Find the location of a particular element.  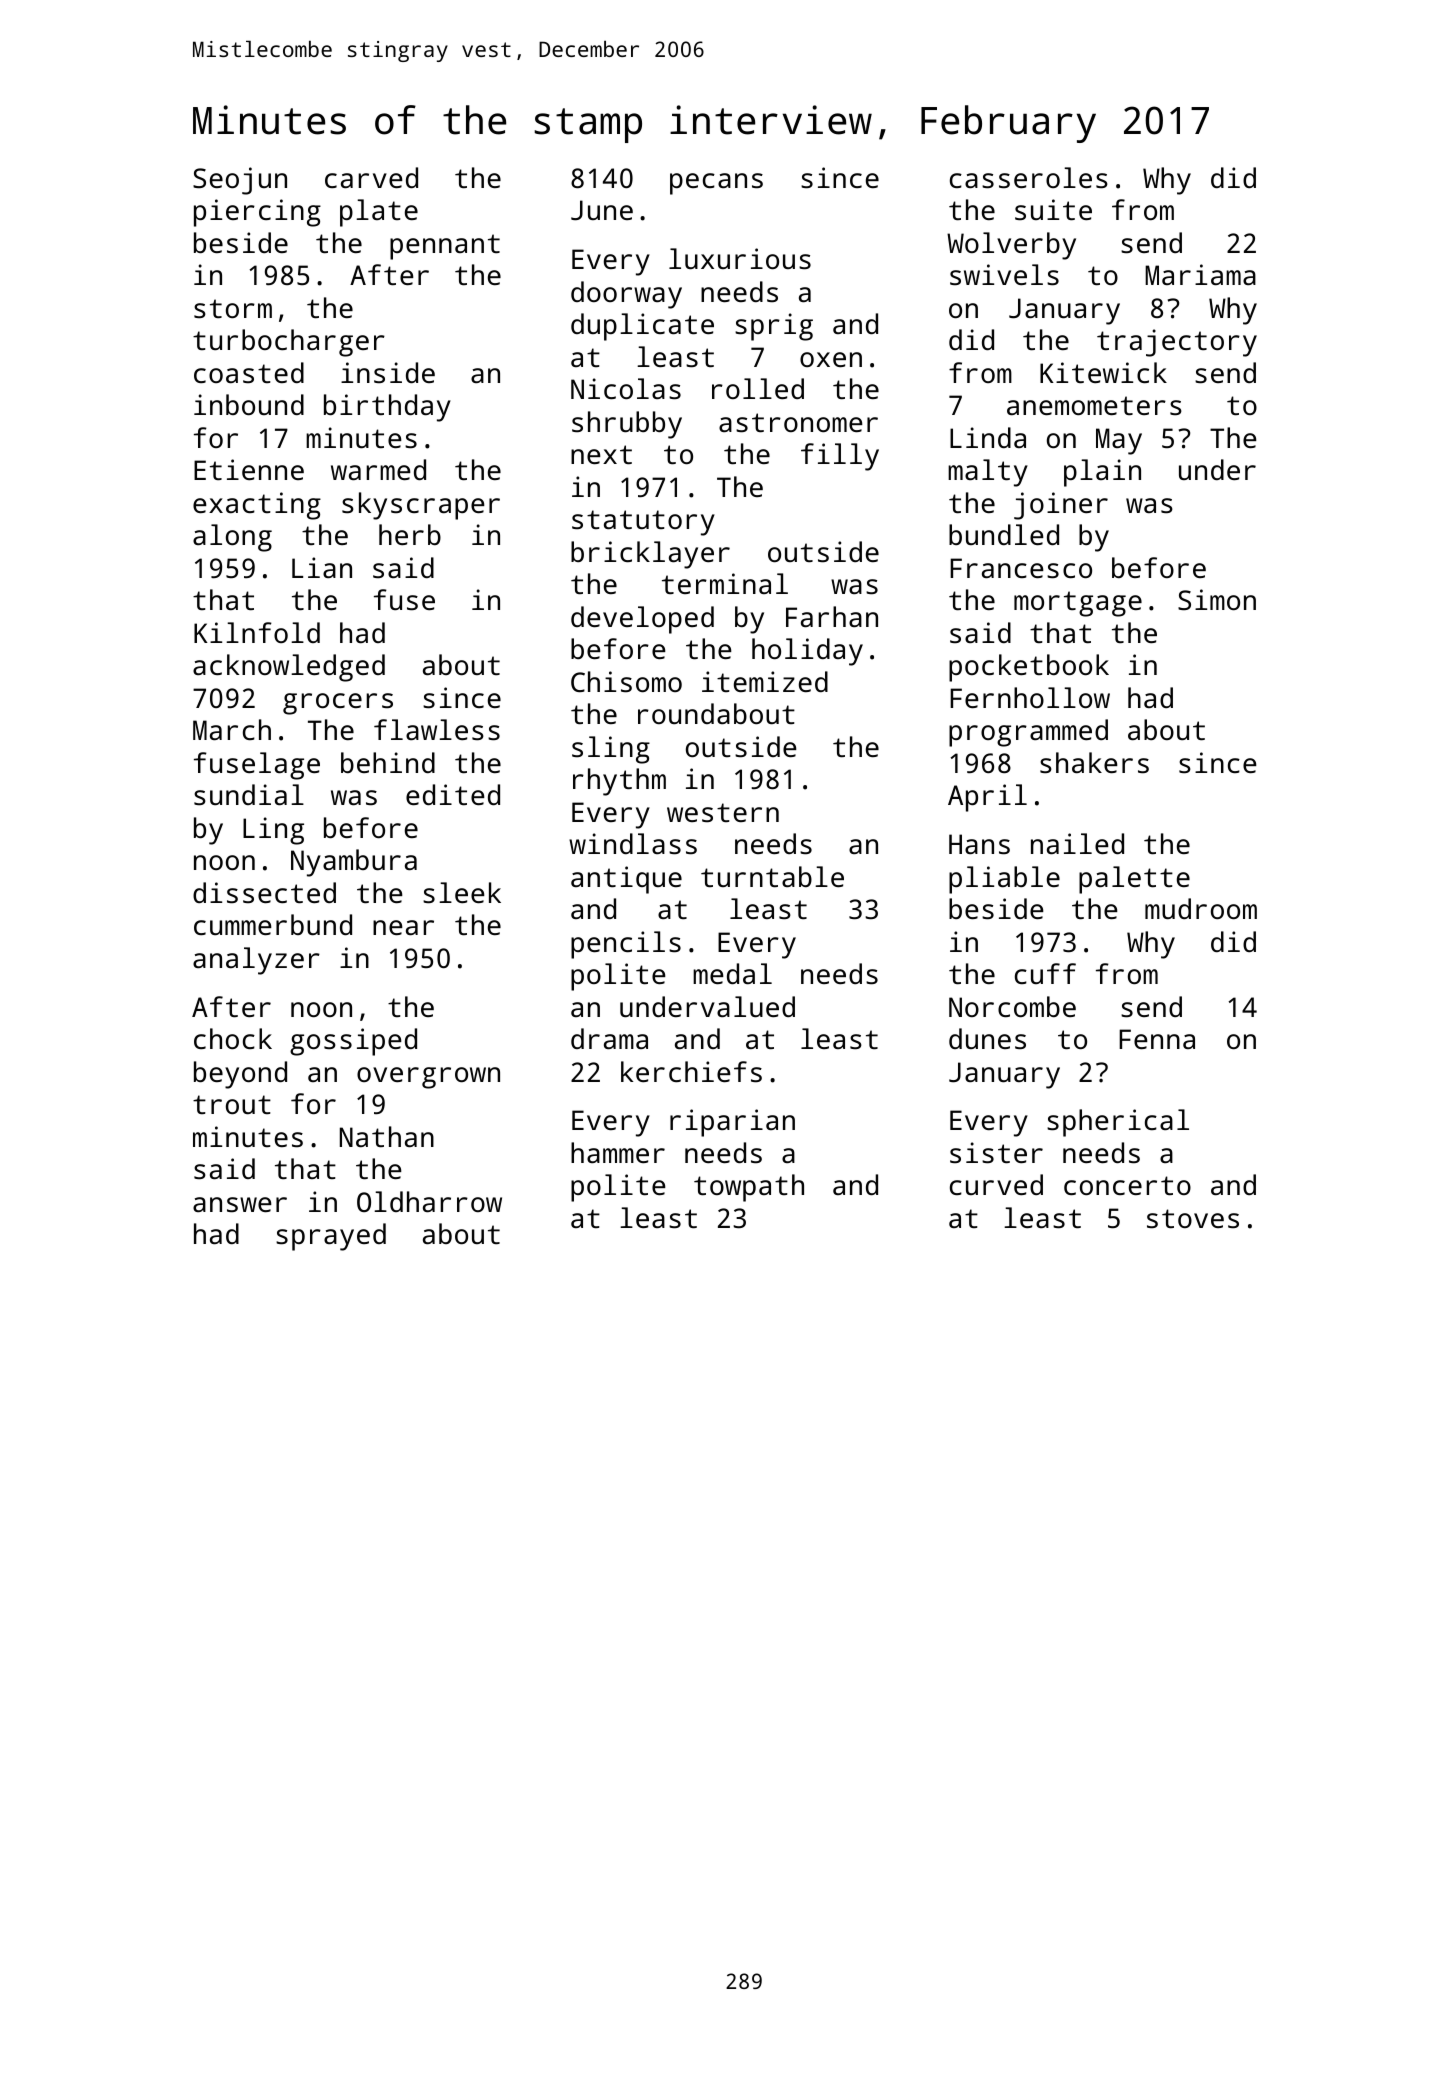

pecans is located at coordinates (716, 184).
